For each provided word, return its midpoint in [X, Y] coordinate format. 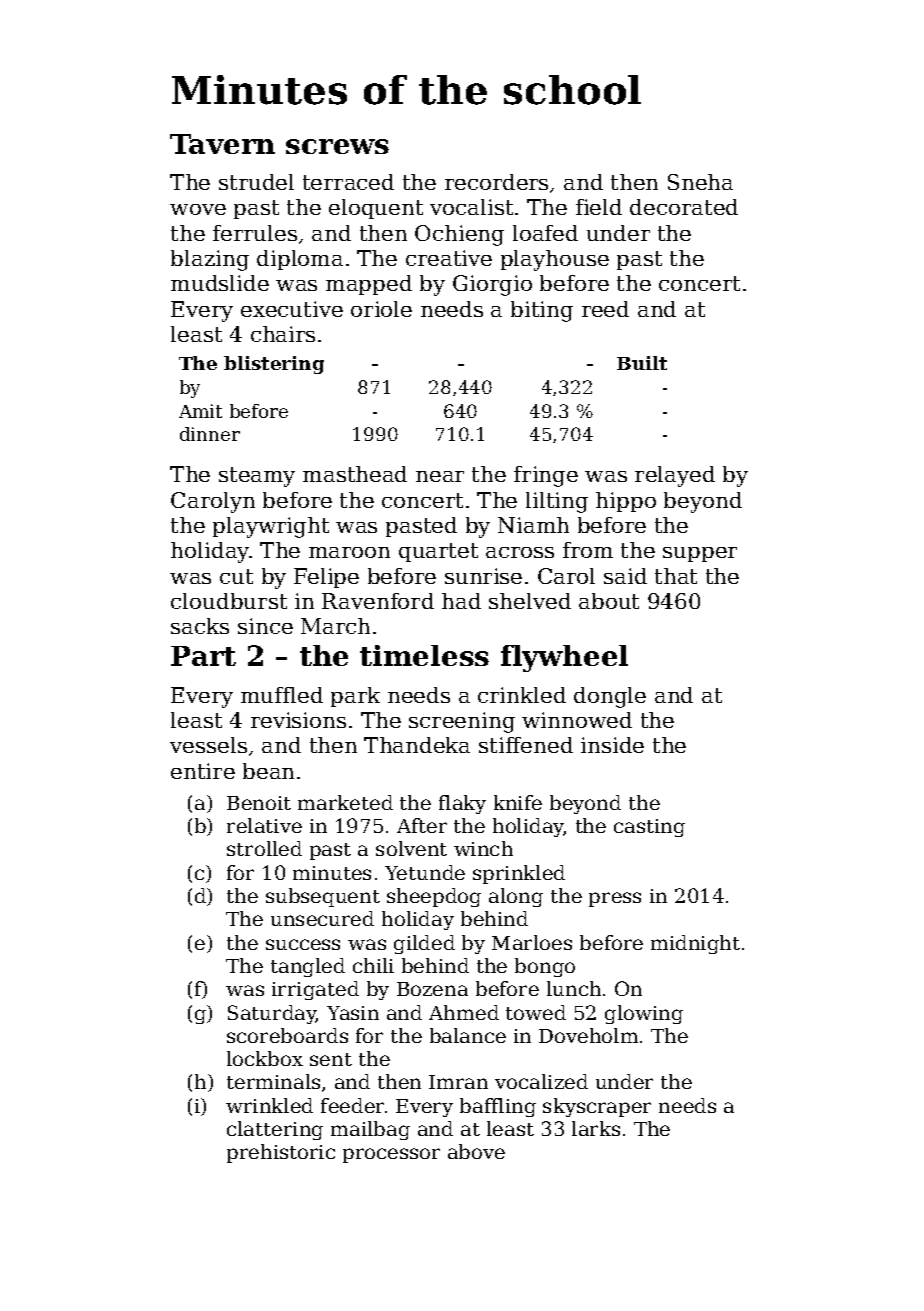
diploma [300, 260]
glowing [644, 1014]
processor [391, 1155]
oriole [381, 309]
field [599, 207]
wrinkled [269, 1105]
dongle [610, 697]
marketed [345, 802]
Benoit [259, 803]
